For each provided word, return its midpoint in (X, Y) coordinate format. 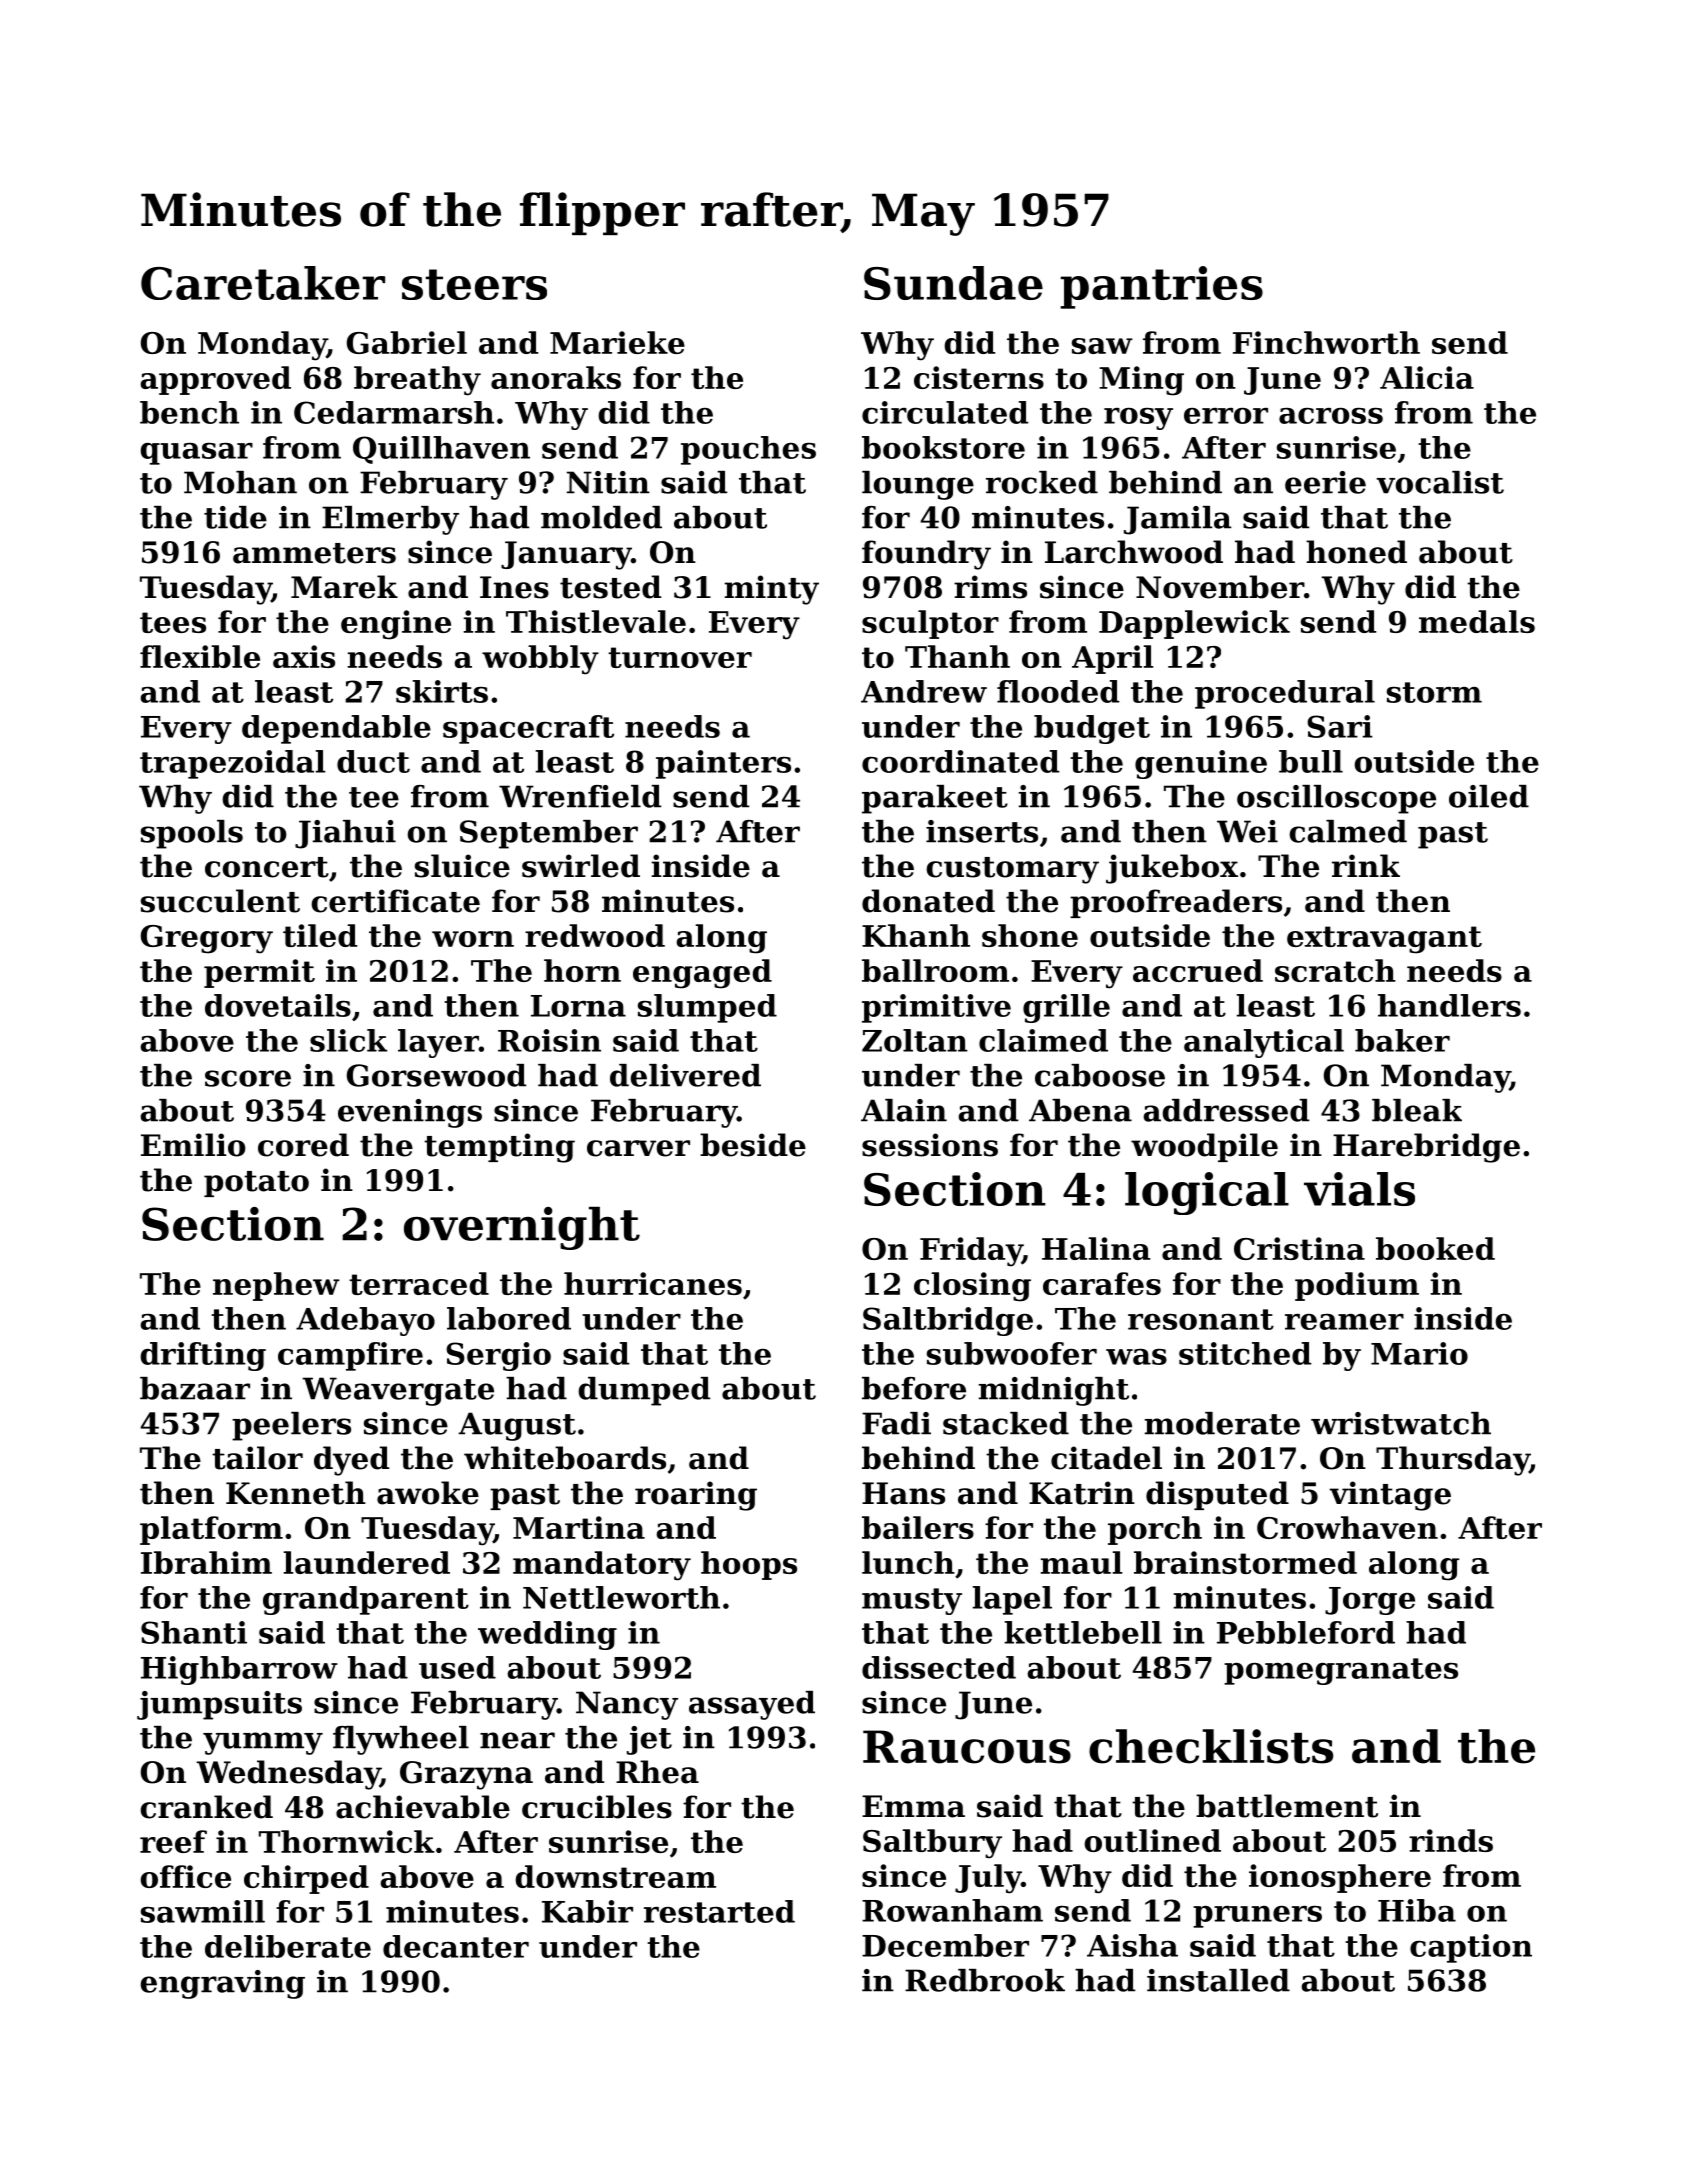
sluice (462, 866)
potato (256, 1184)
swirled (581, 866)
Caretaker (263, 283)
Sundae (953, 283)
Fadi (896, 1423)
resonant (1201, 1319)
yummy (263, 1743)
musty (912, 1601)
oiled (1489, 796)
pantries (1162, 287)
